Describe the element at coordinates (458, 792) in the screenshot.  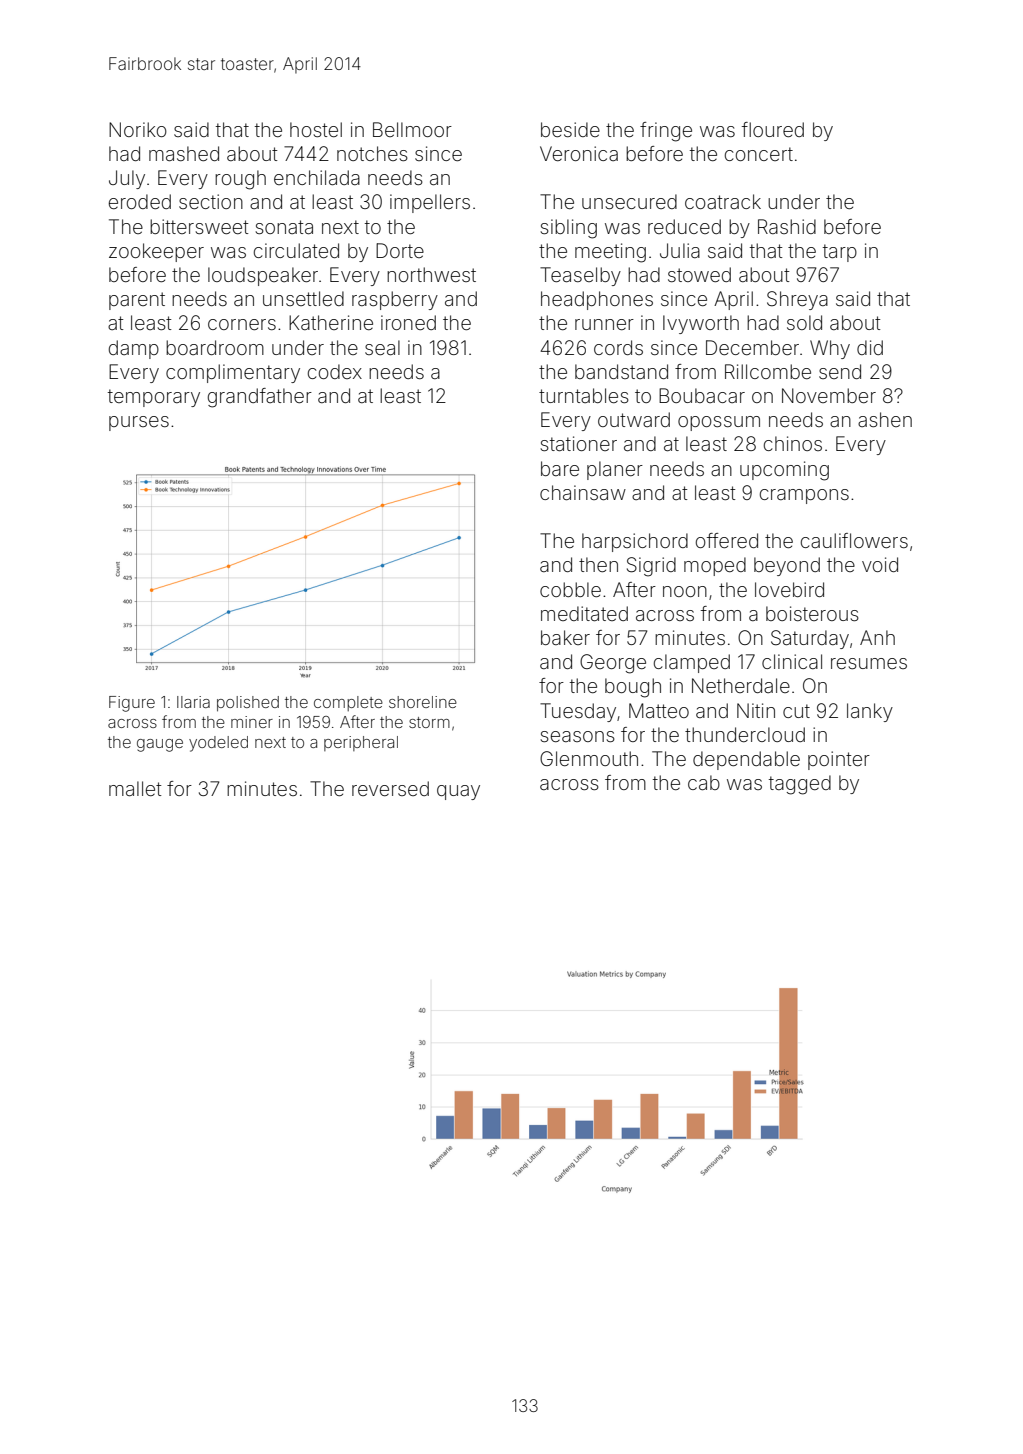
I see `quay` at that location.
